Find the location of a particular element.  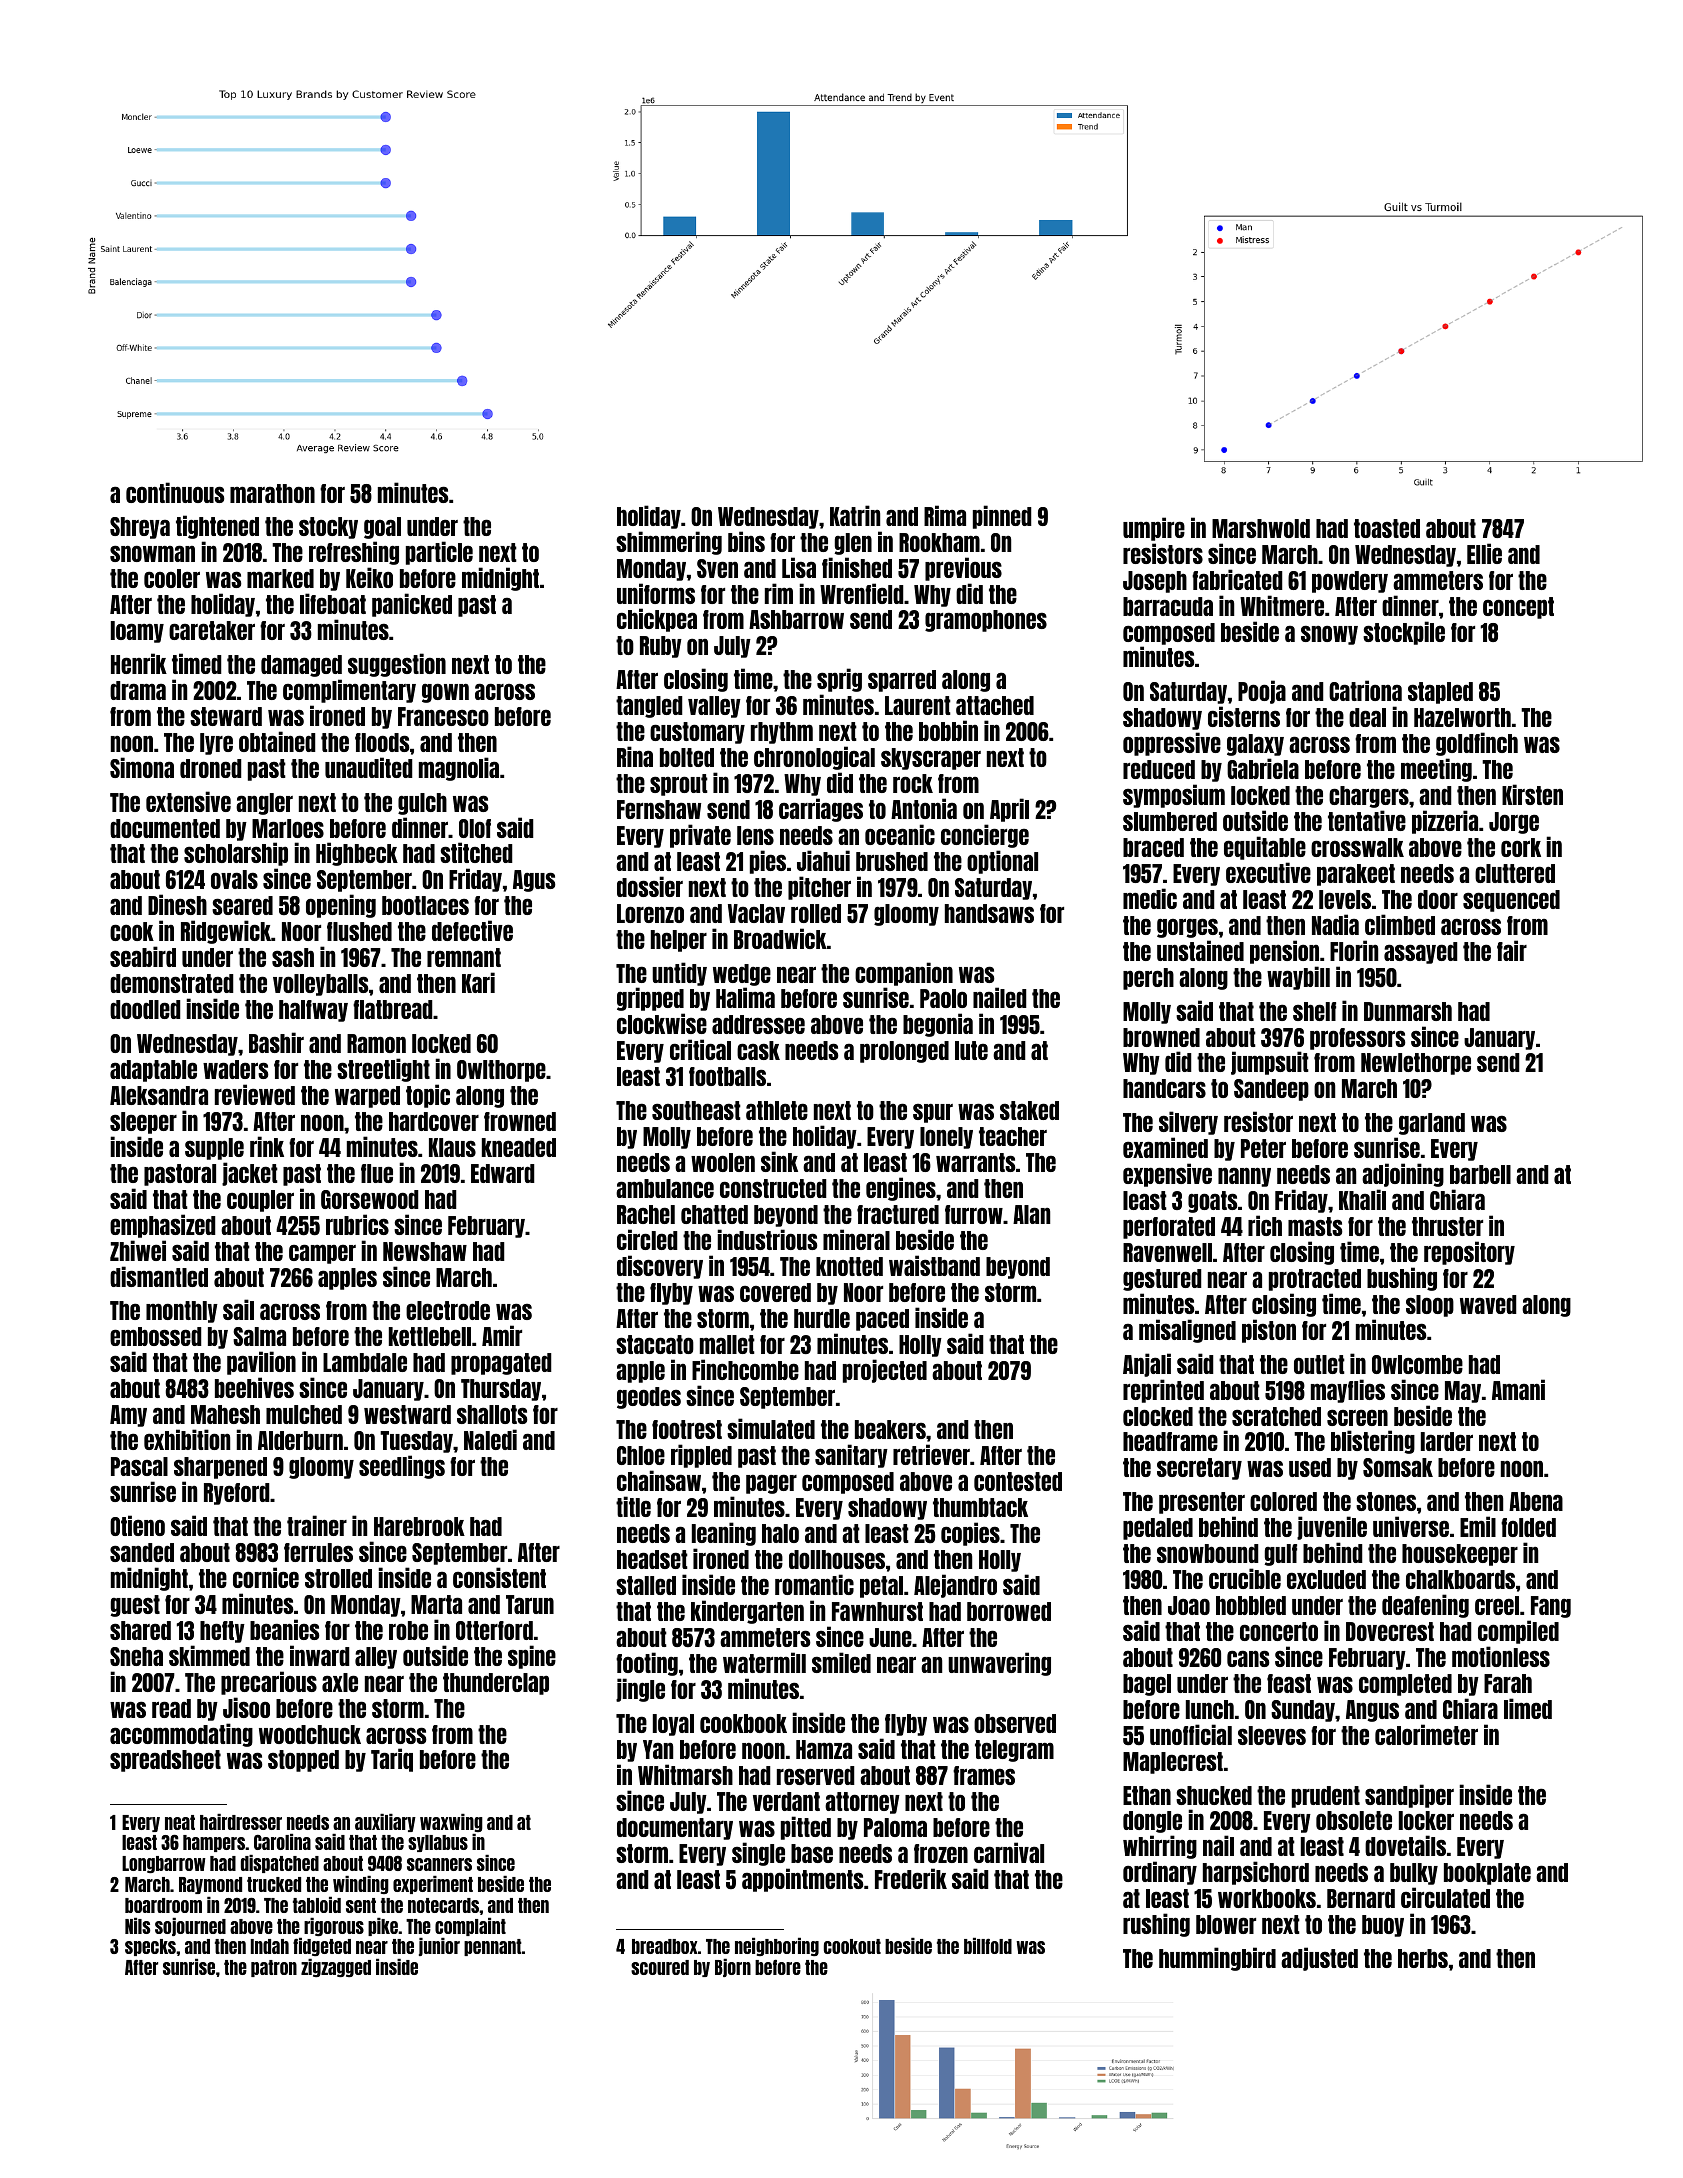

Ashbarrow is located at coordinates (796, 619).
